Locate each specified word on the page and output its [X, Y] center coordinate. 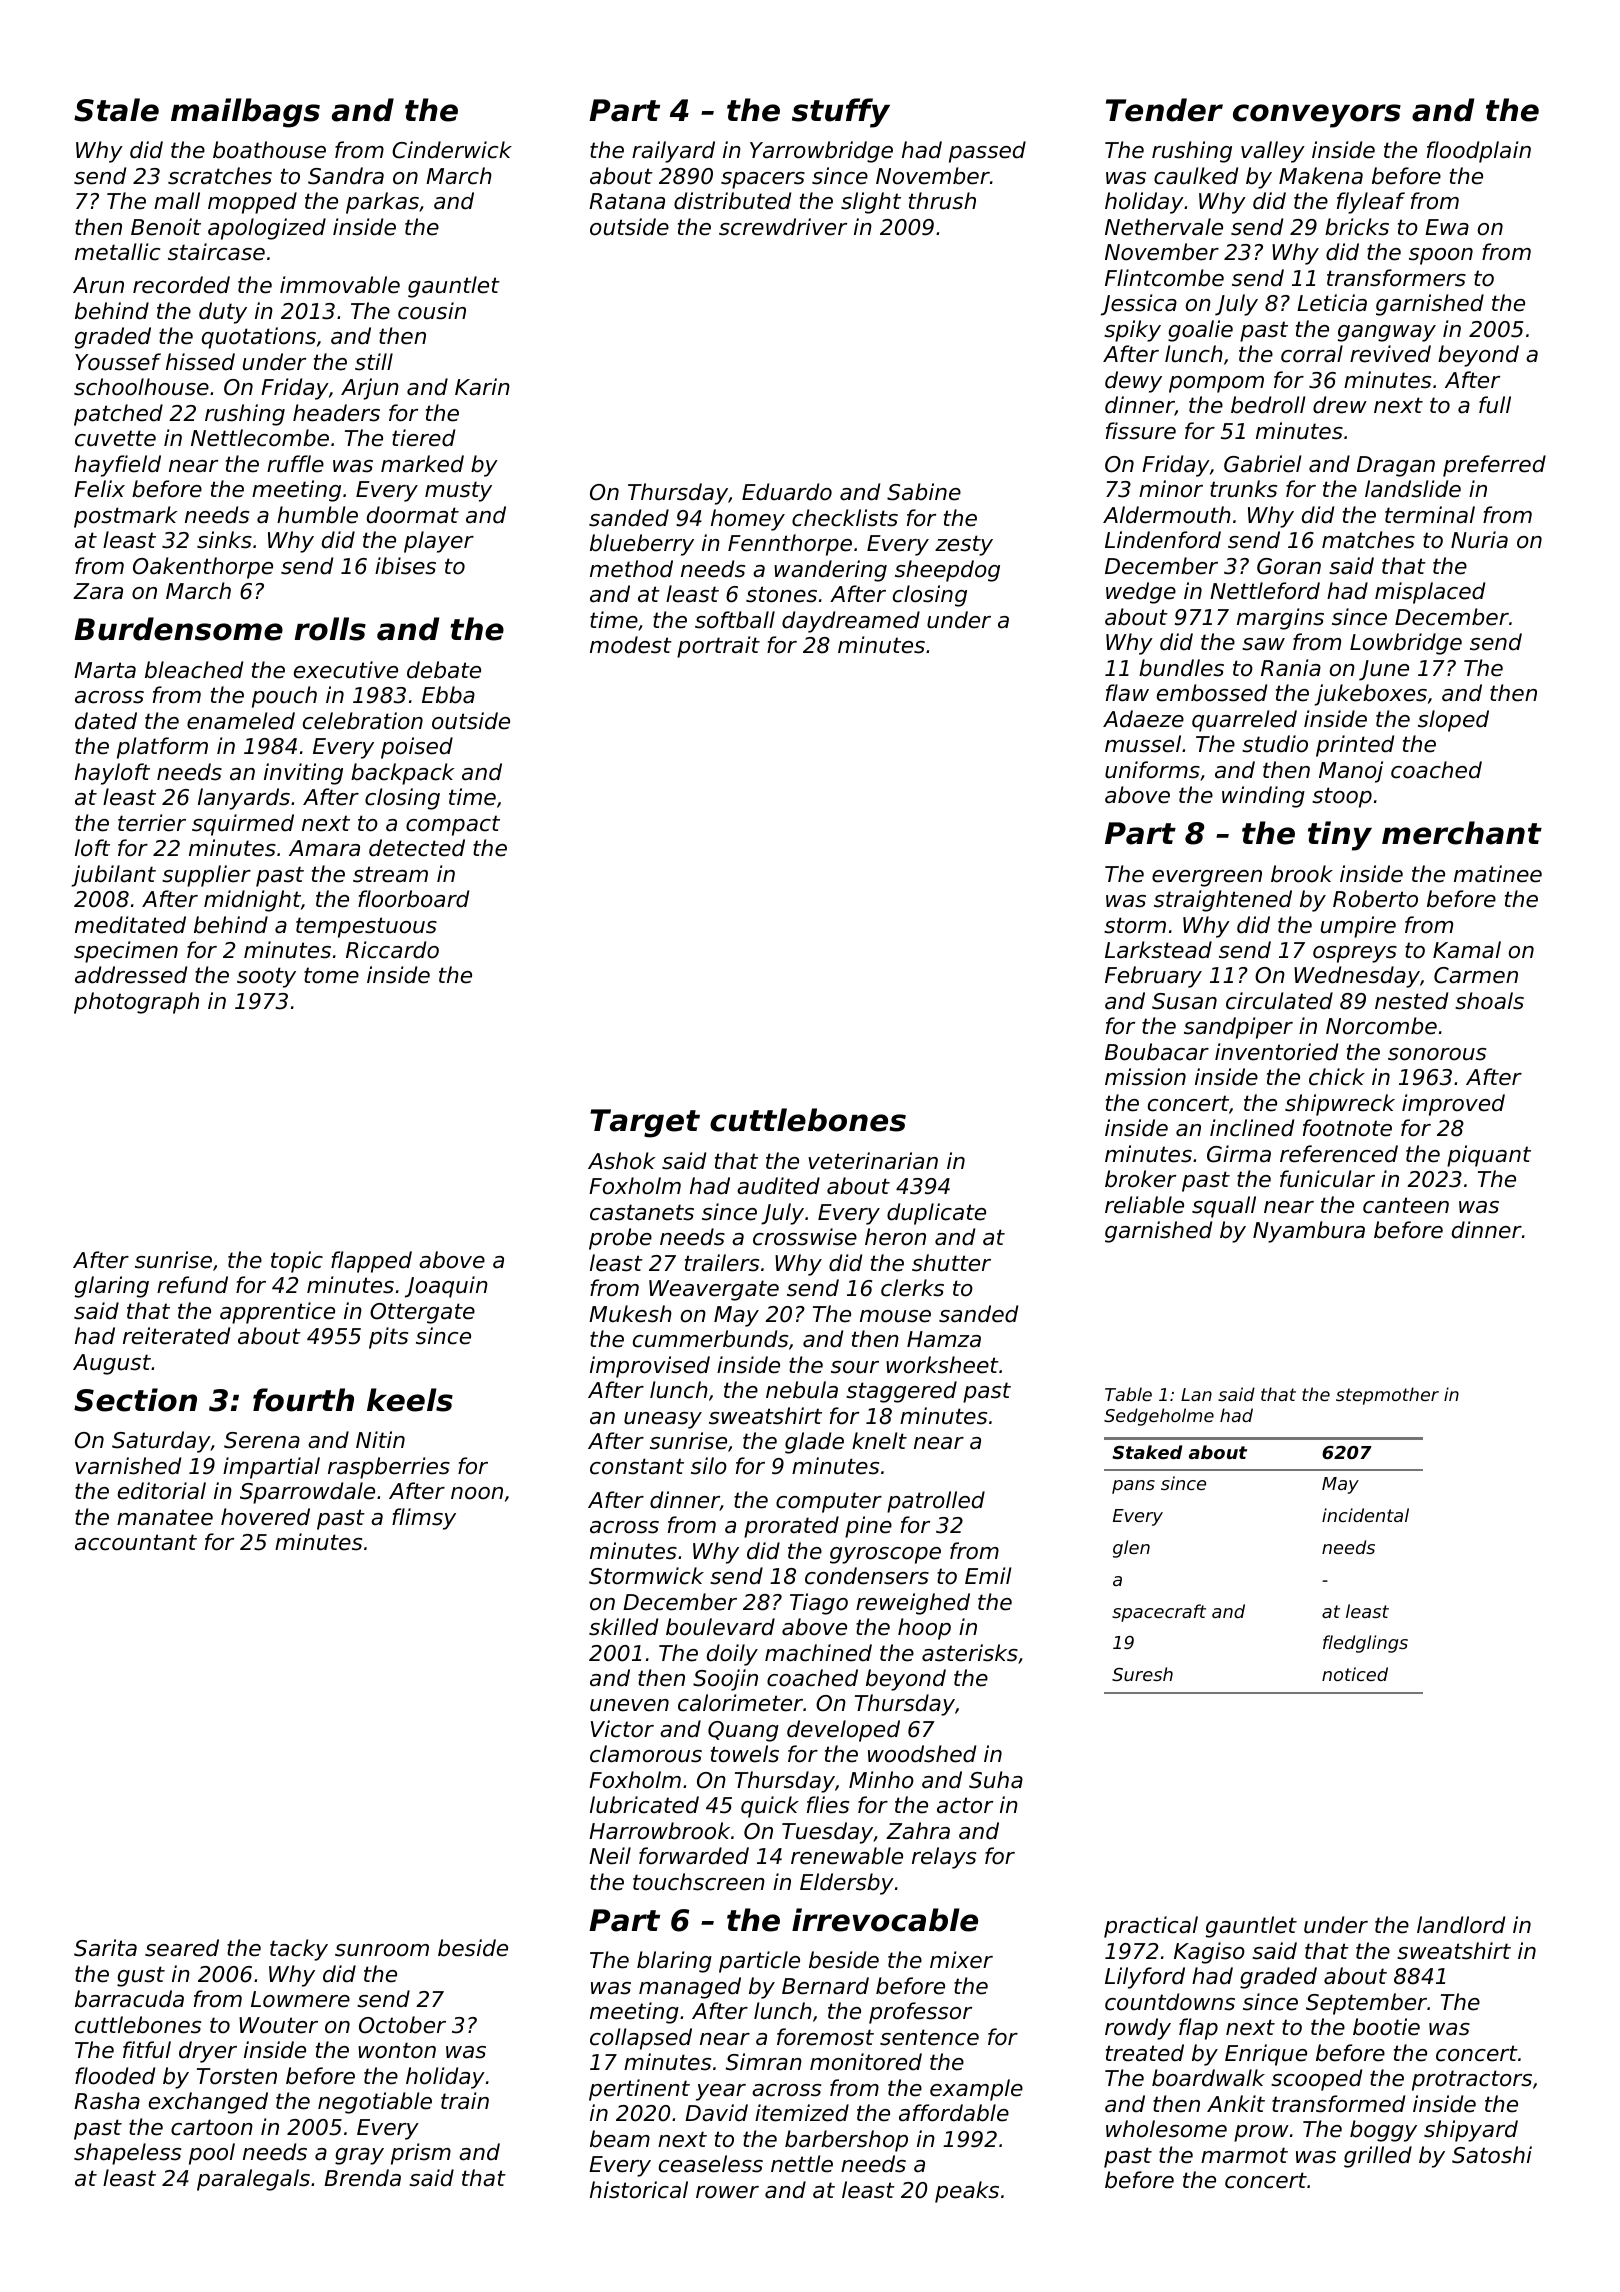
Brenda [362, 2178]
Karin [482, 387]
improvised [650, 1367]
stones [781, 594]
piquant [1489, 1156]
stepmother [1387, 1396]
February [1153, 977]
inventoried [1276, 1052]
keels [410, 1400]
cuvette [115, 438]
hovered [265, 1517]
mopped [252, 203]
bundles [1181, 668]
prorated [791, 1527]
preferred [1494, 466]
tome [331, 975]
